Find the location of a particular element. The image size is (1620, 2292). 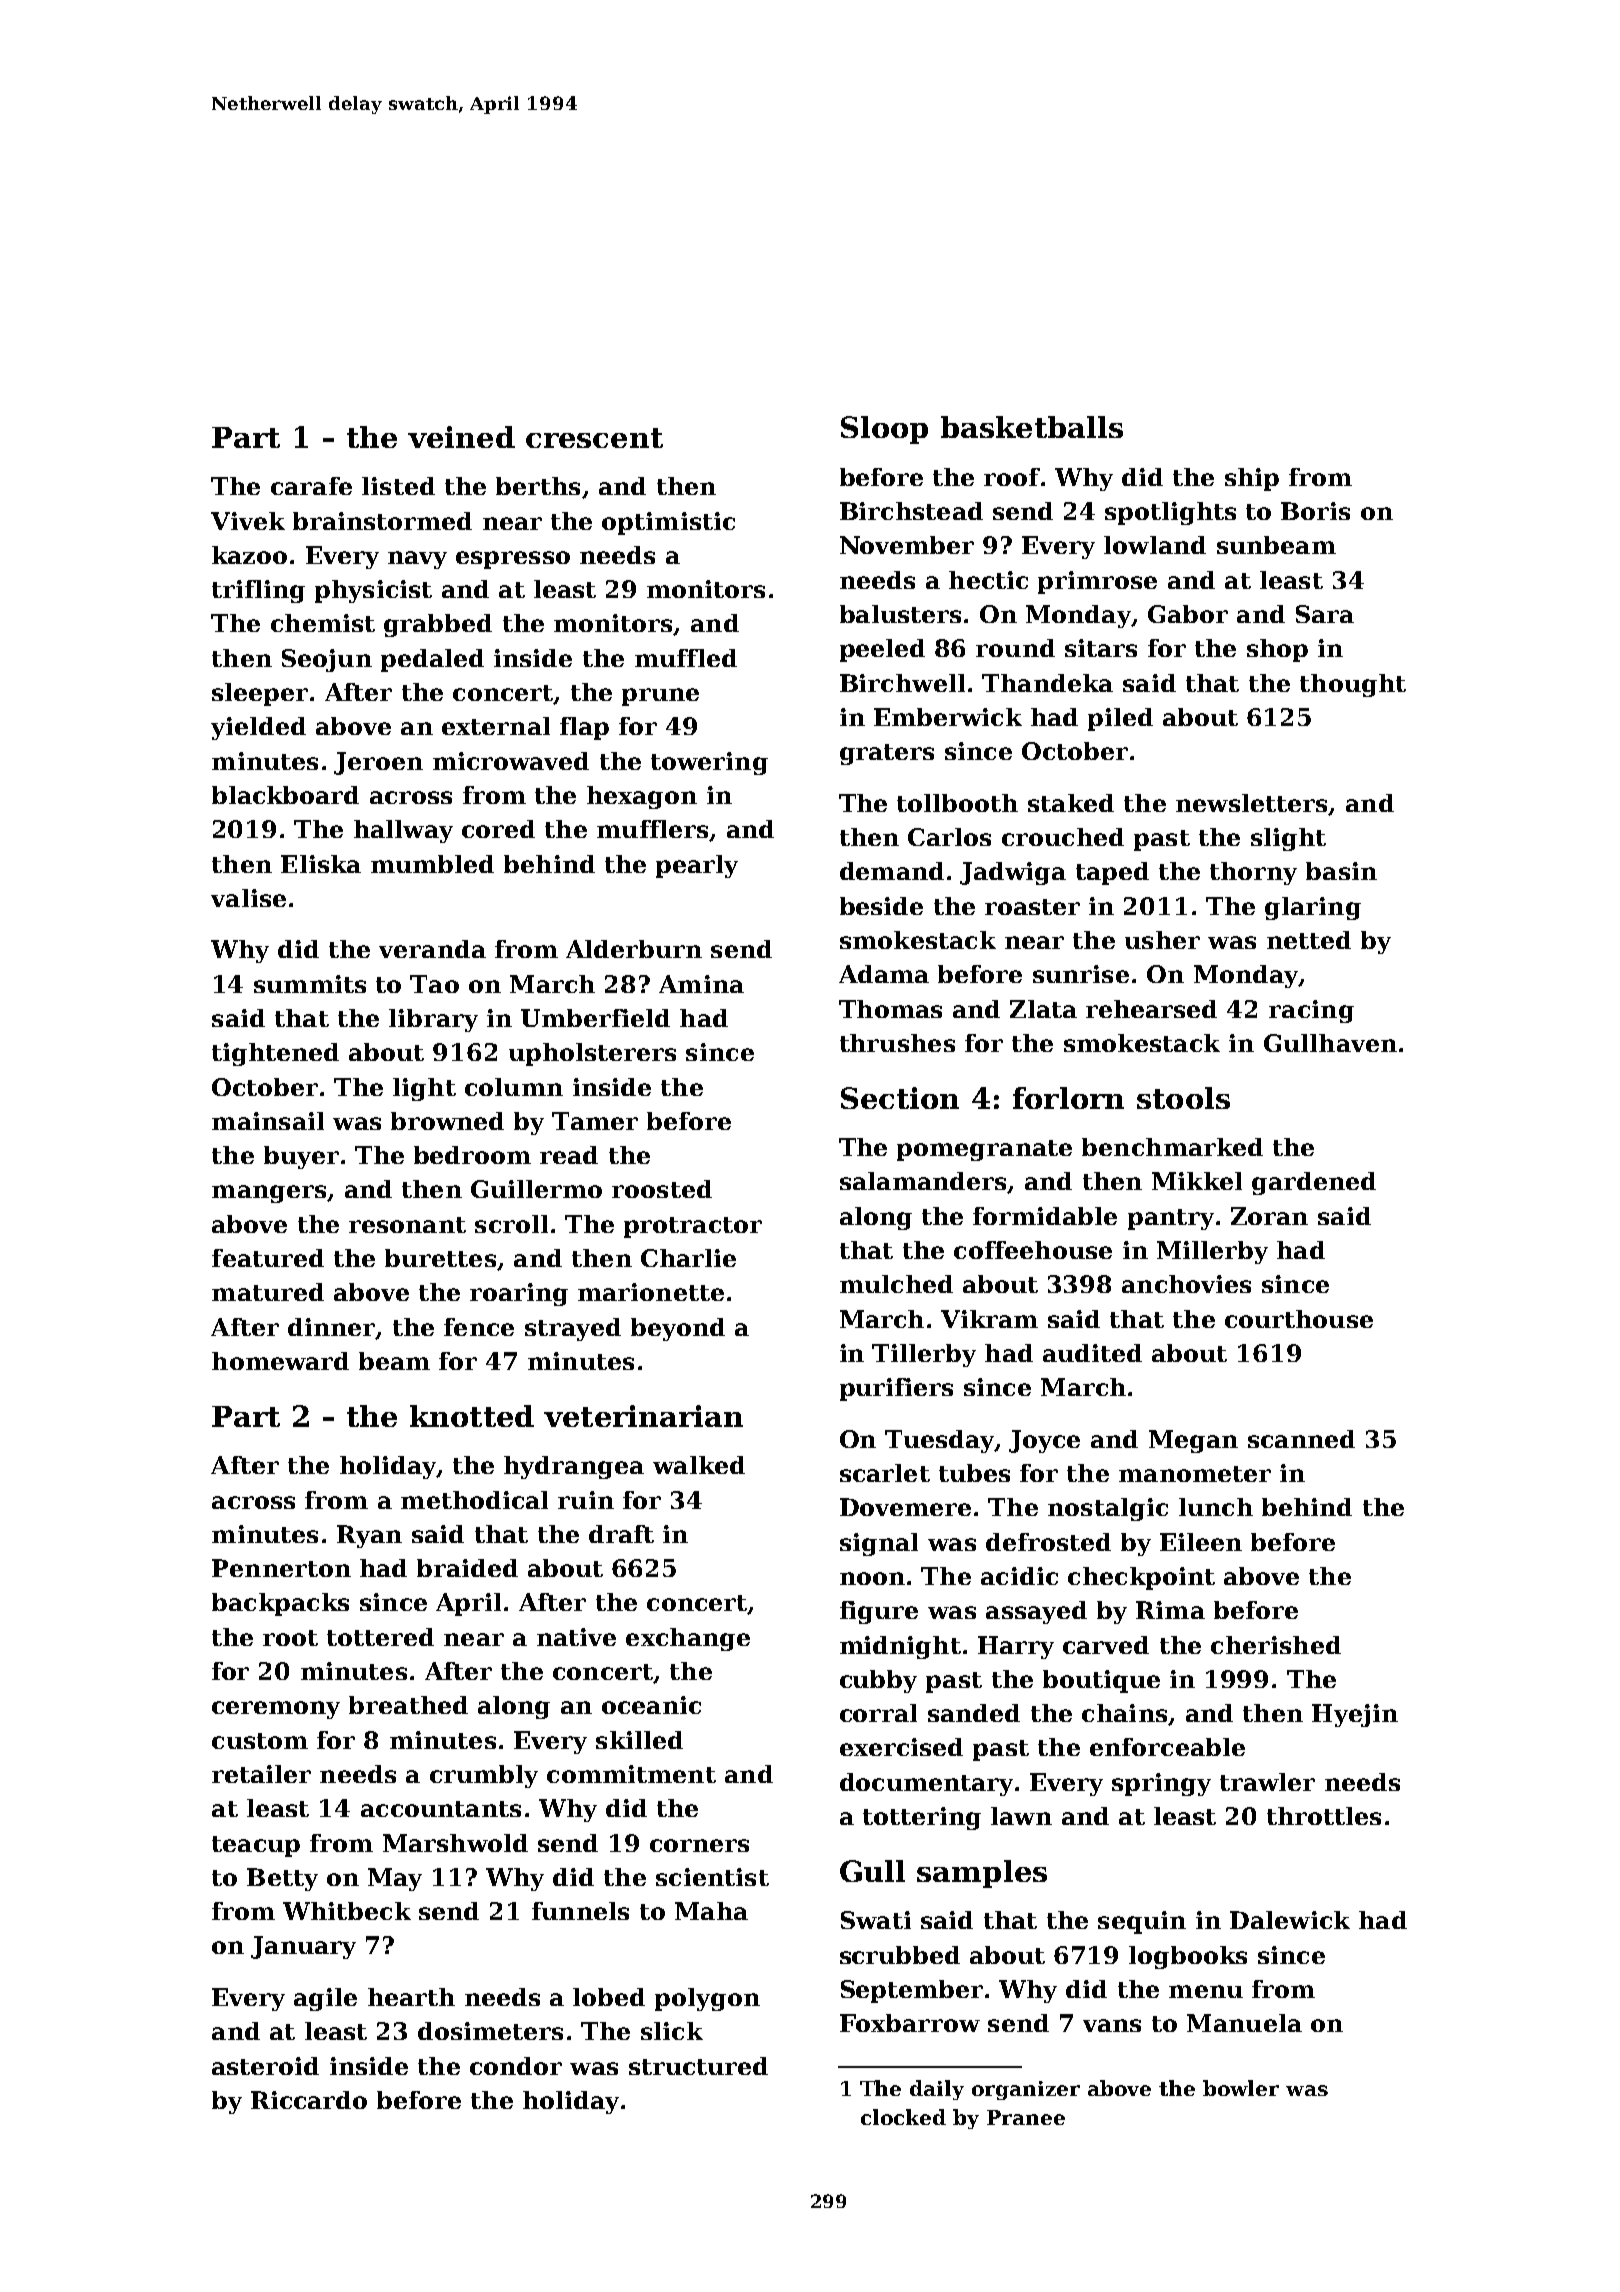

clocked is located at coordinates (903, 2117).
